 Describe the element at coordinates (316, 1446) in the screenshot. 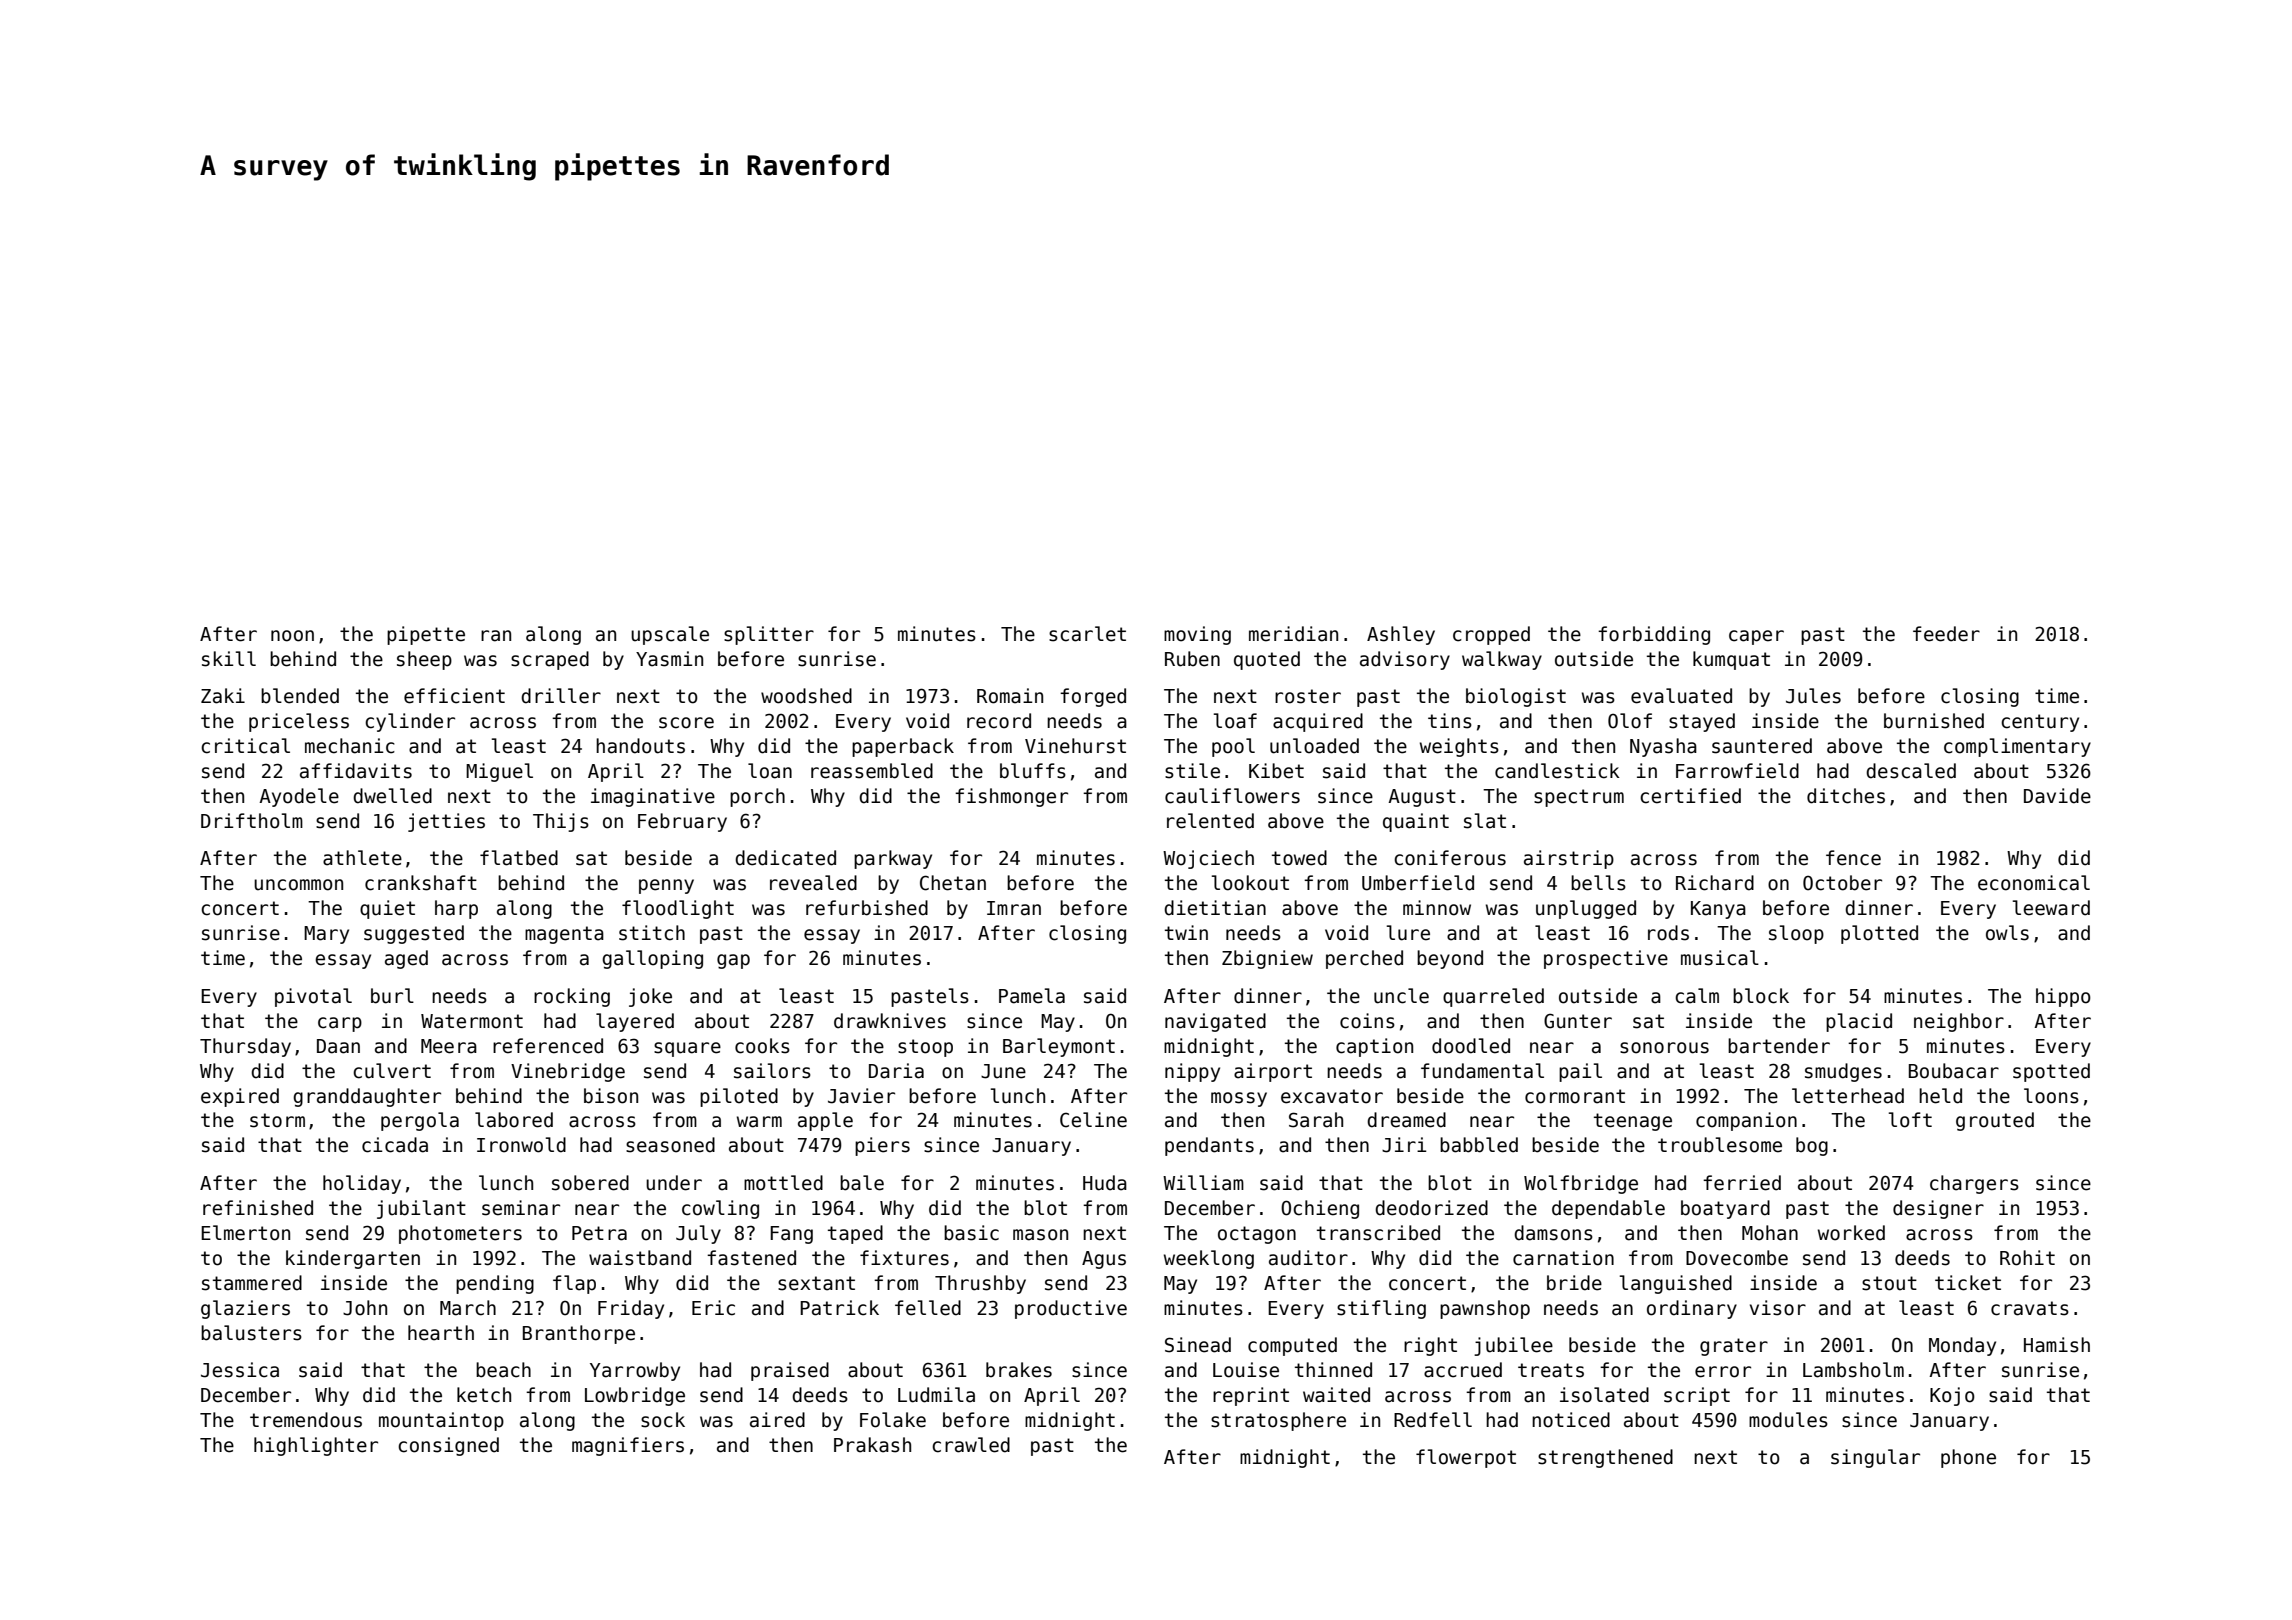

I see `highlighter` at that location.
